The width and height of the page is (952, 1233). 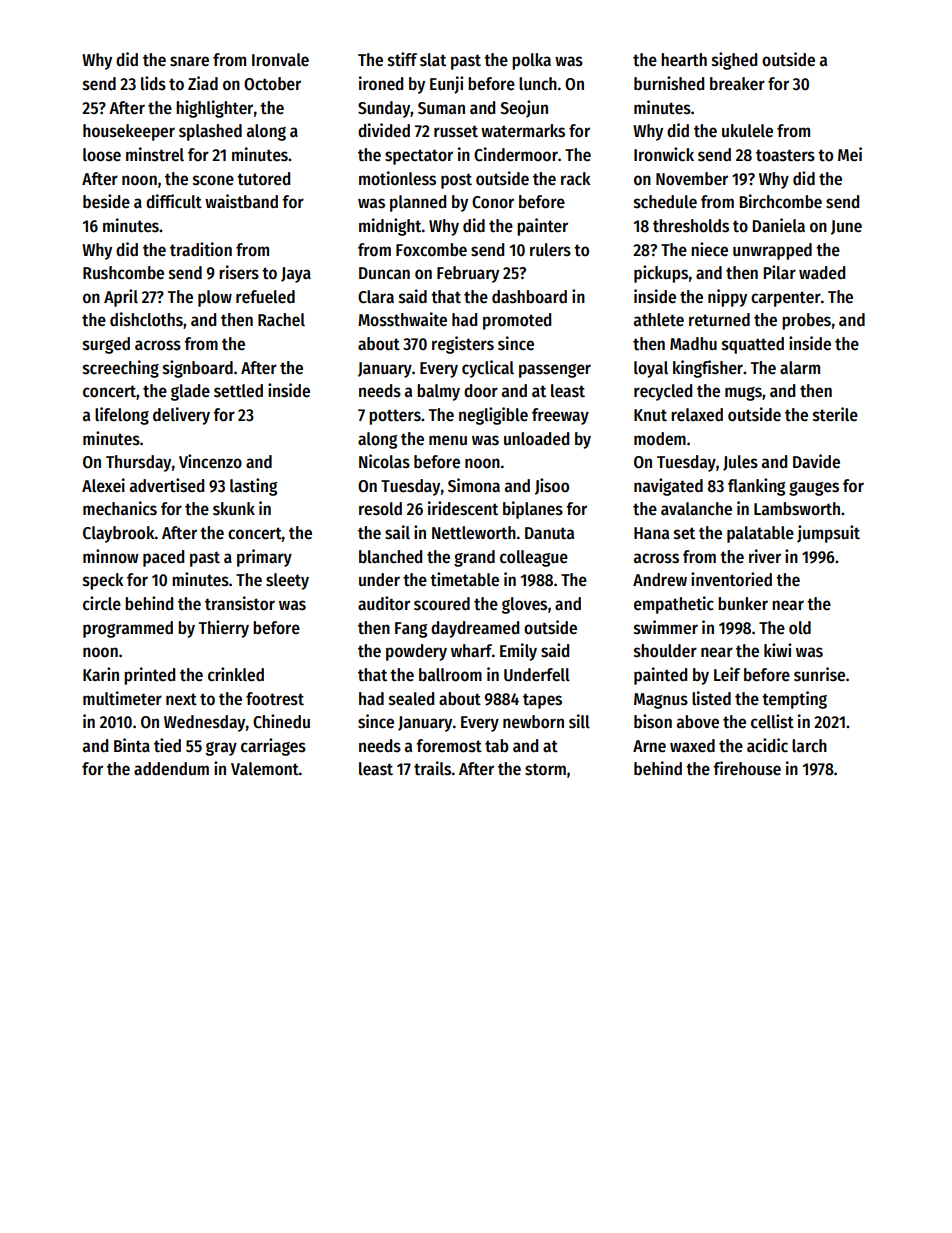 I want to click on Simona, so click(x=474, y=485).
